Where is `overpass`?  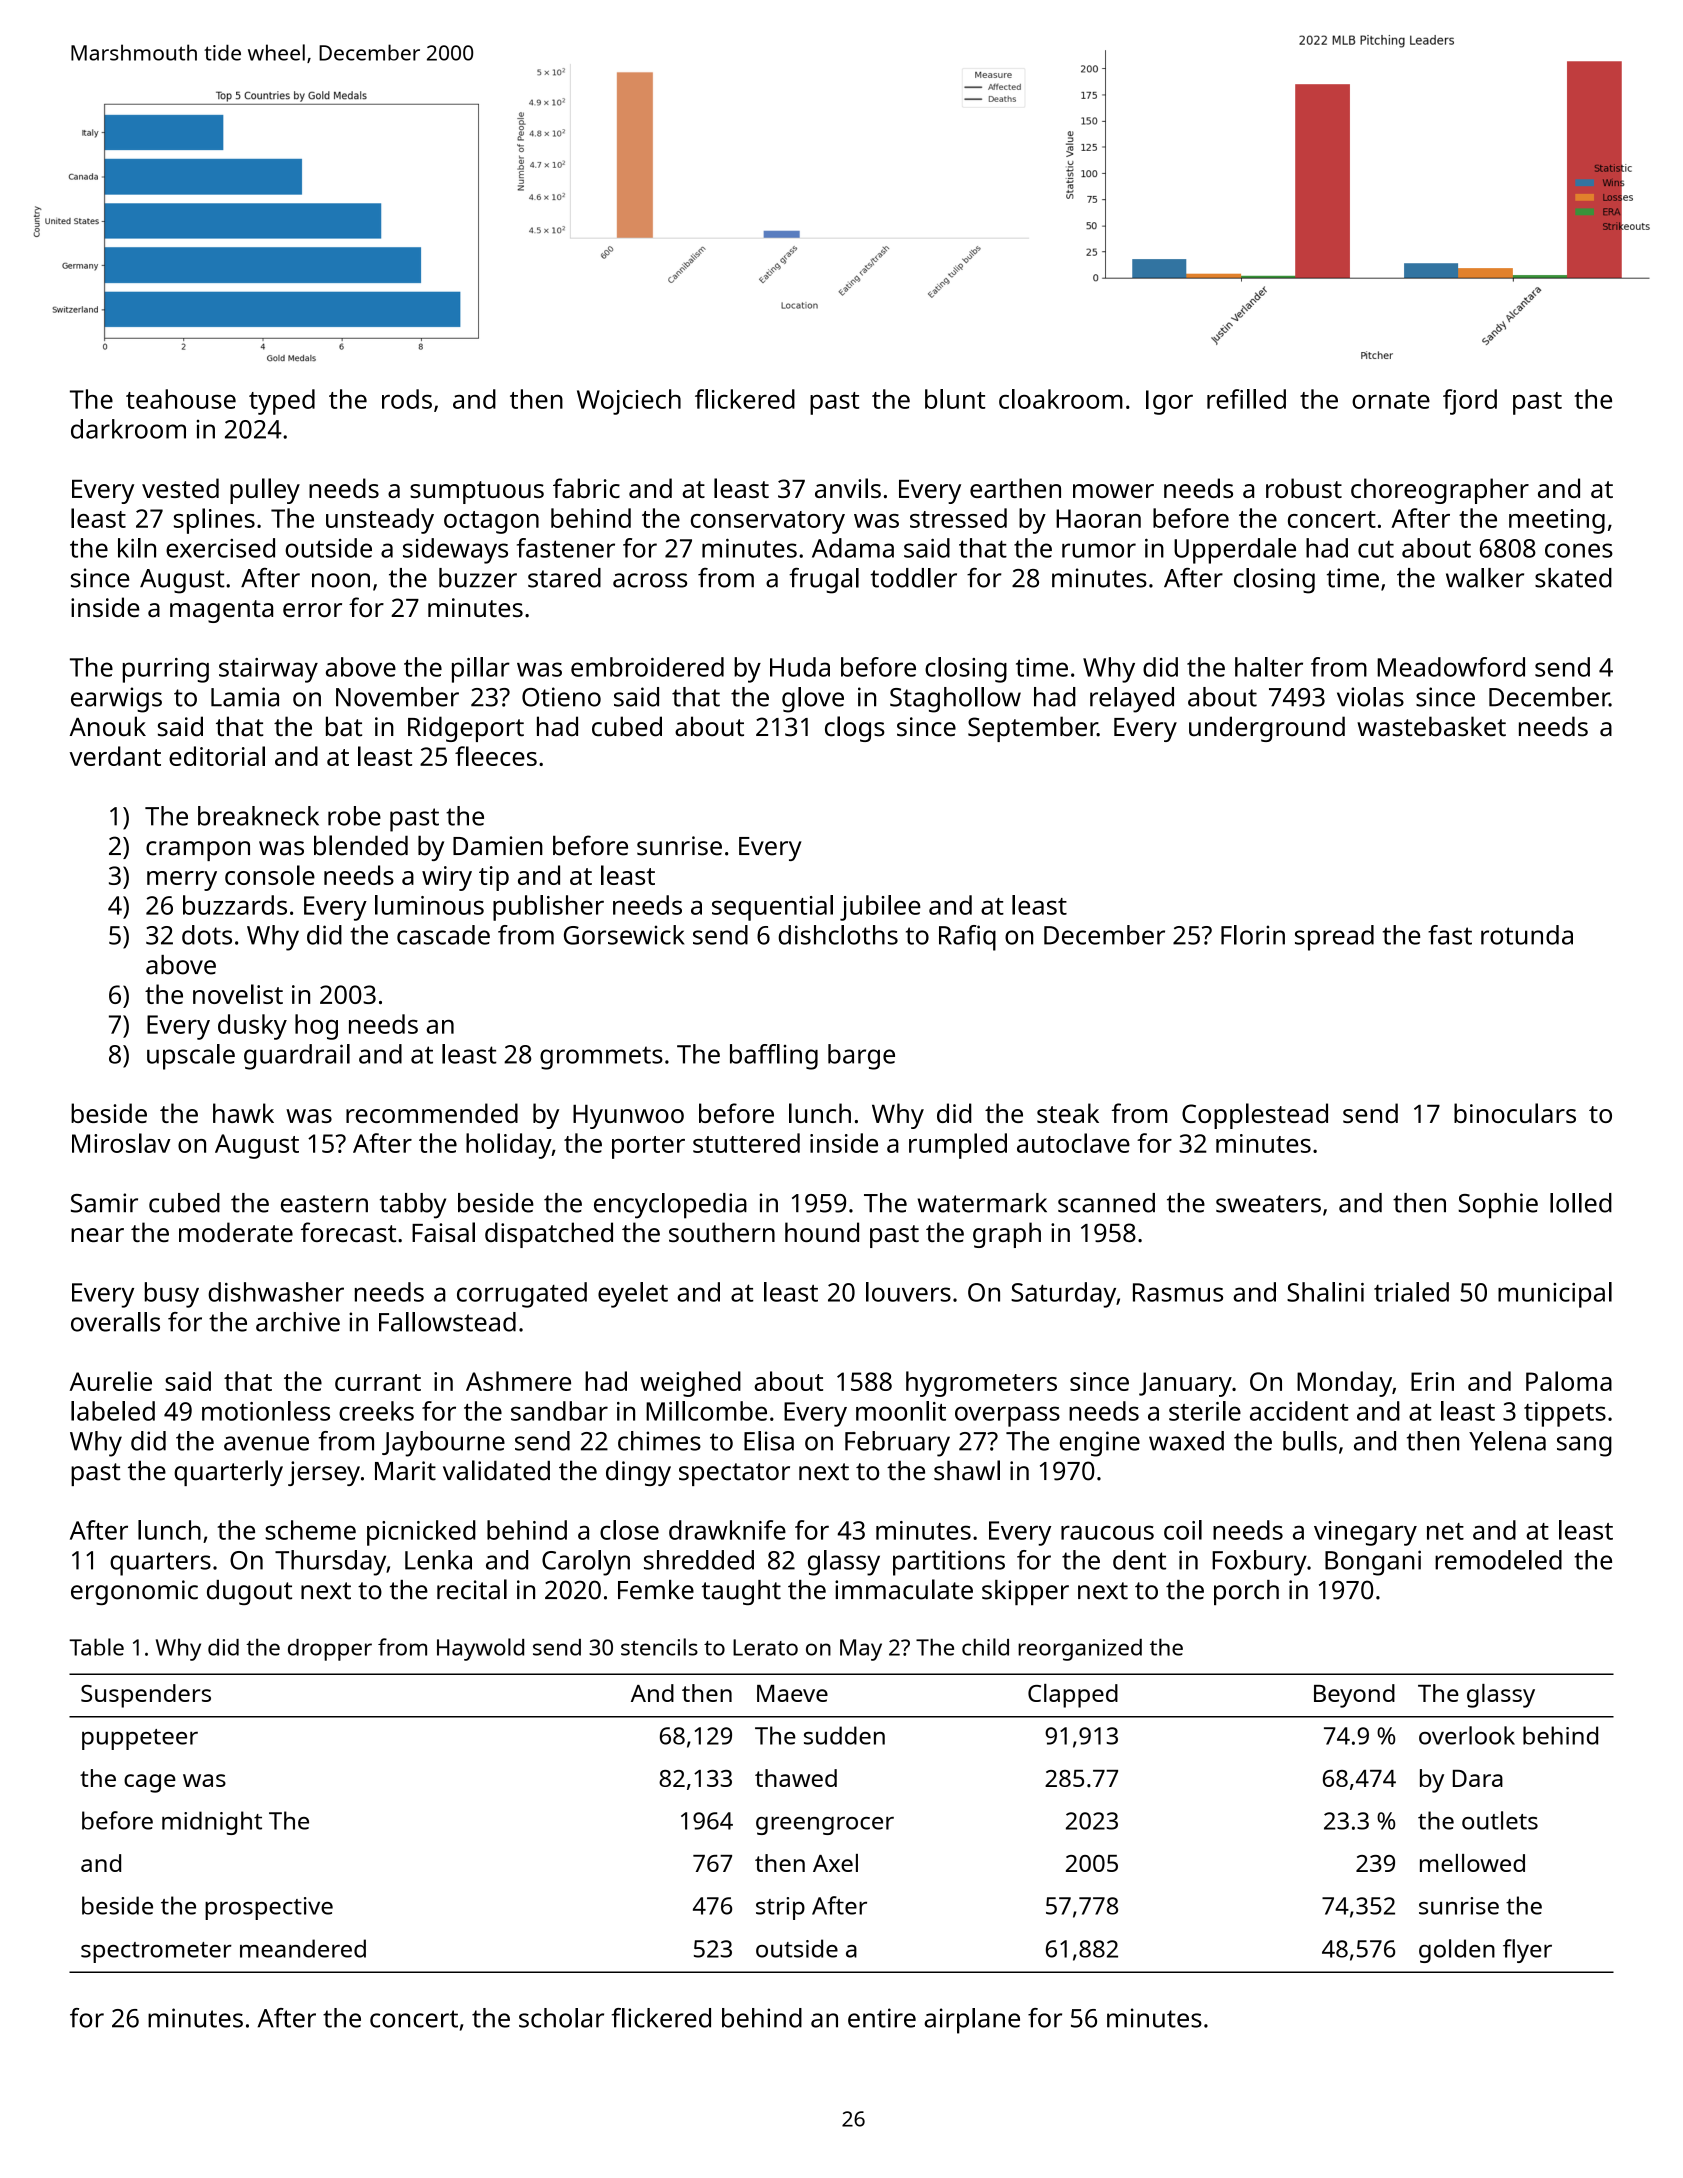 overpass is located at coordinates (1007, 1416).
